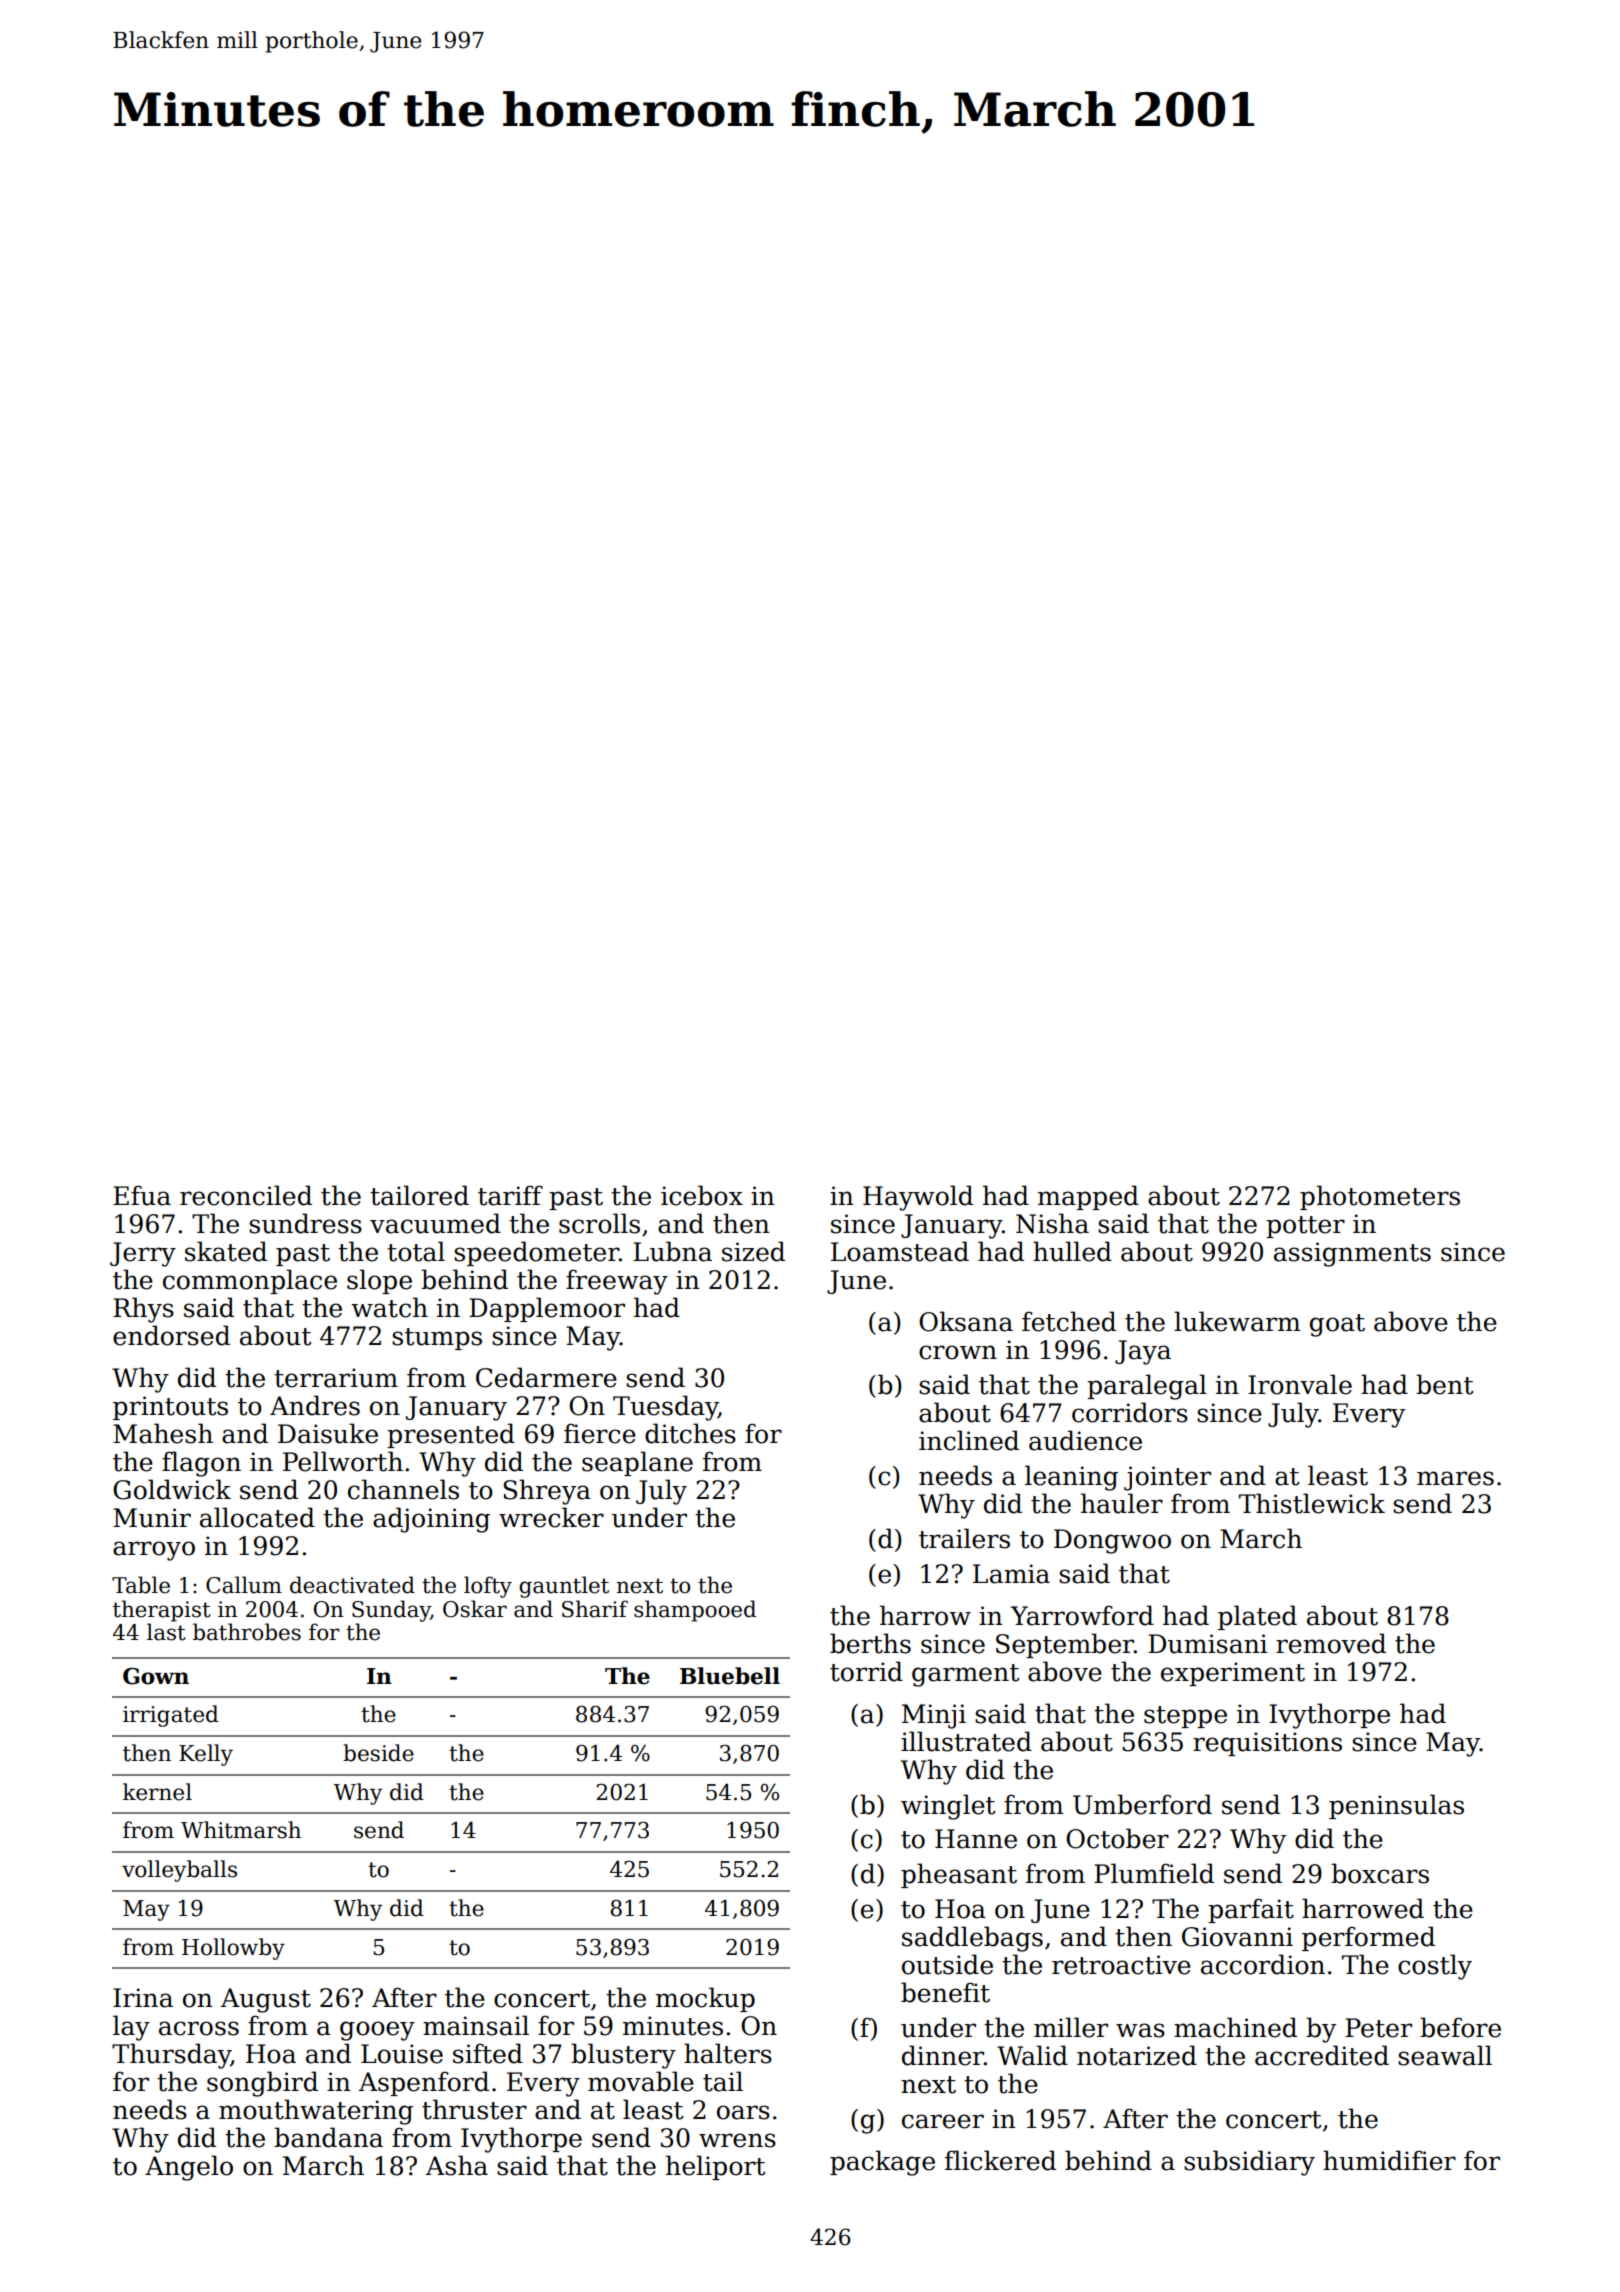 The height and width of the page is (2292, 1620). Describe the element at coordinates (206, 1755) in the page. I see `Kelly` at that location.
